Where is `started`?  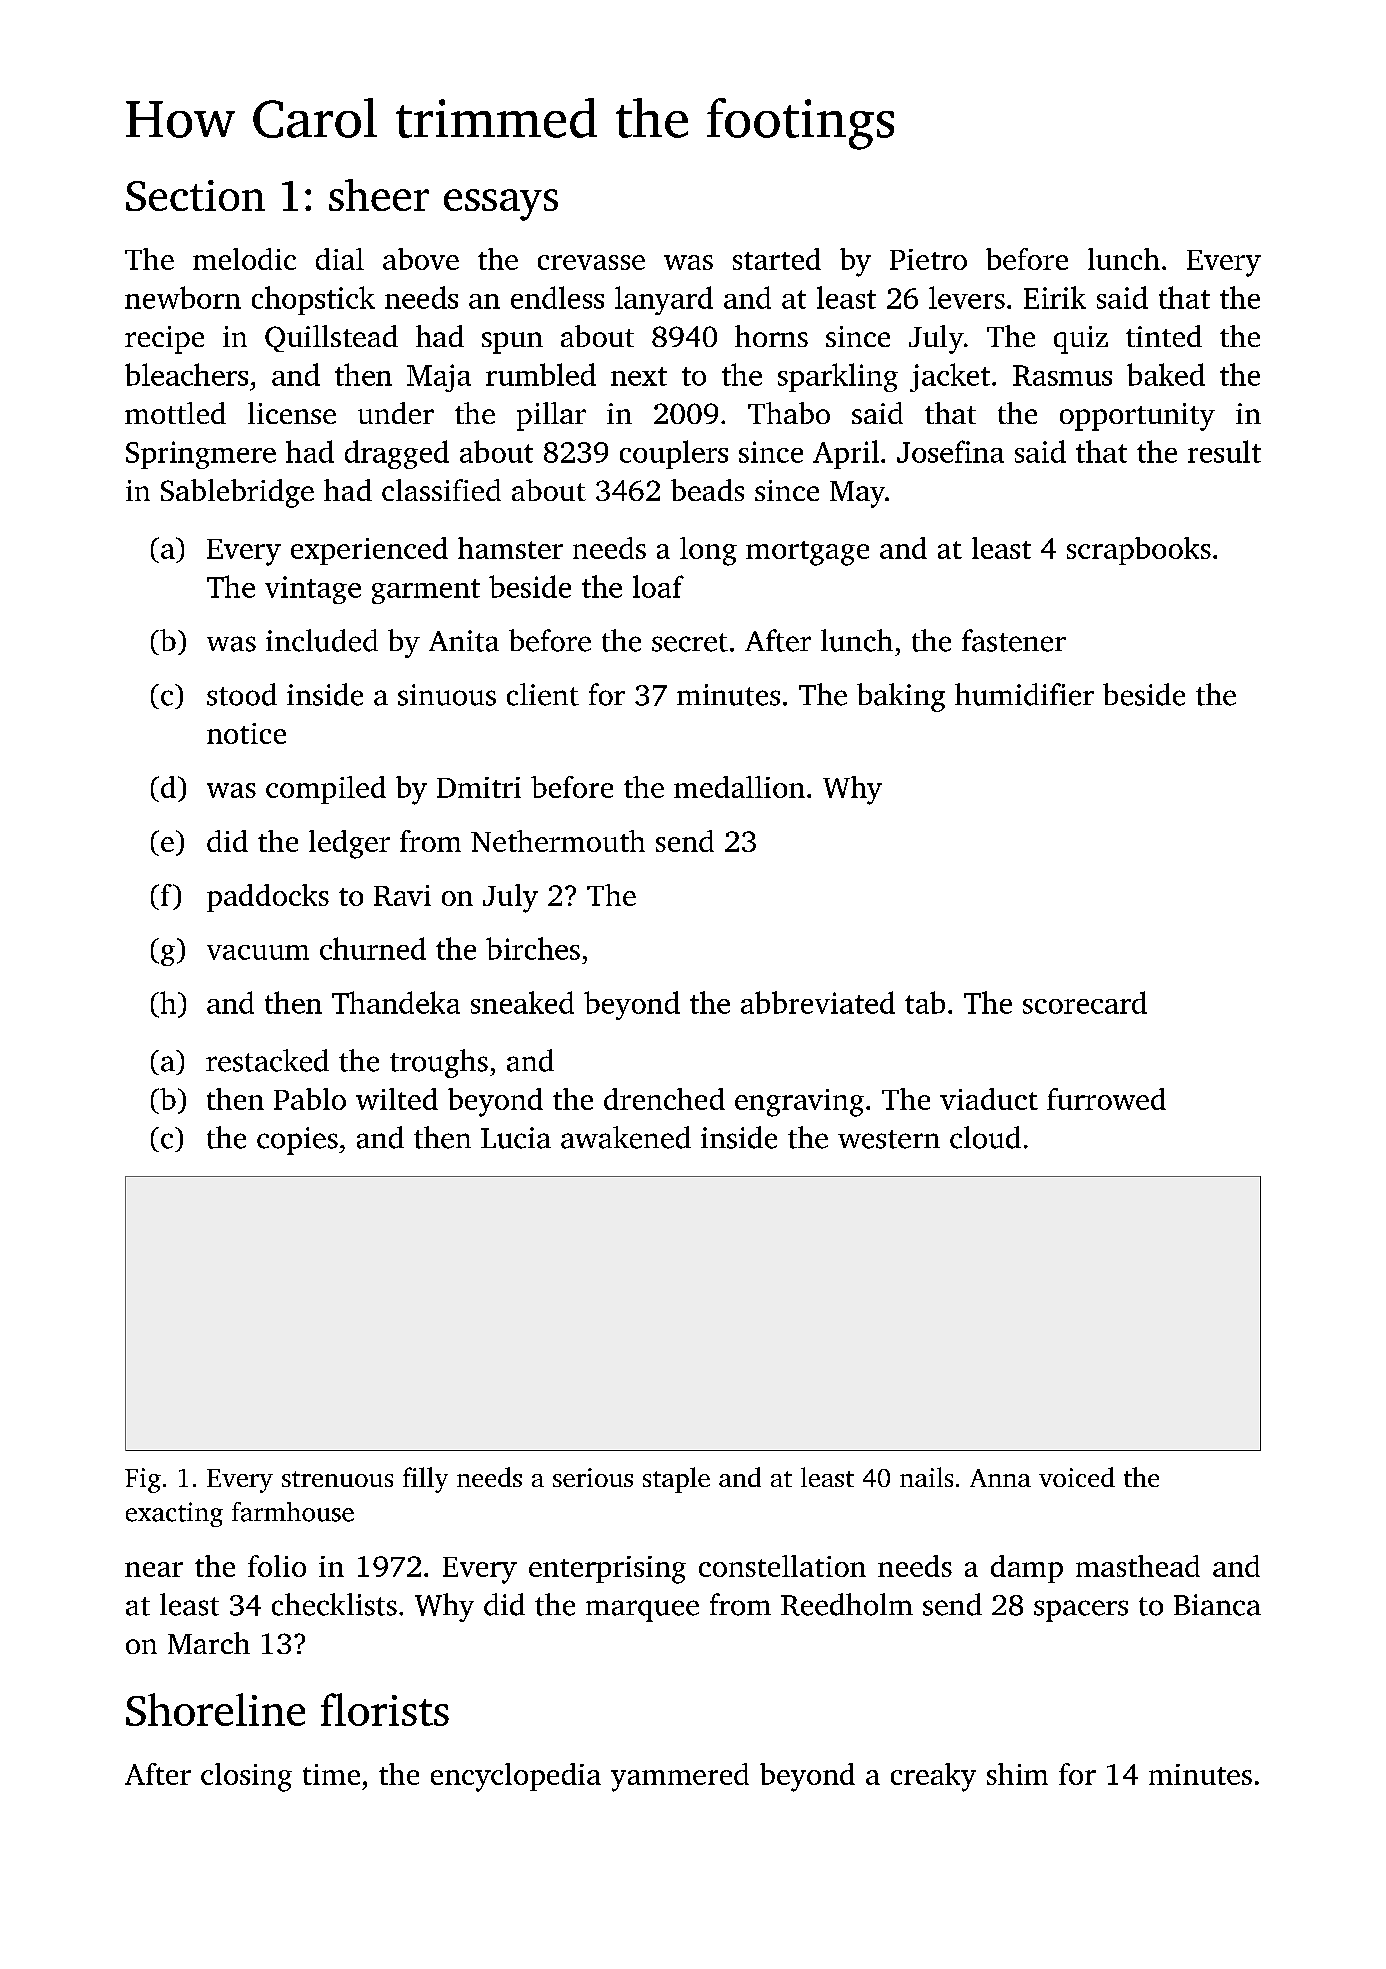
started is located at coordinates (777, 259).
